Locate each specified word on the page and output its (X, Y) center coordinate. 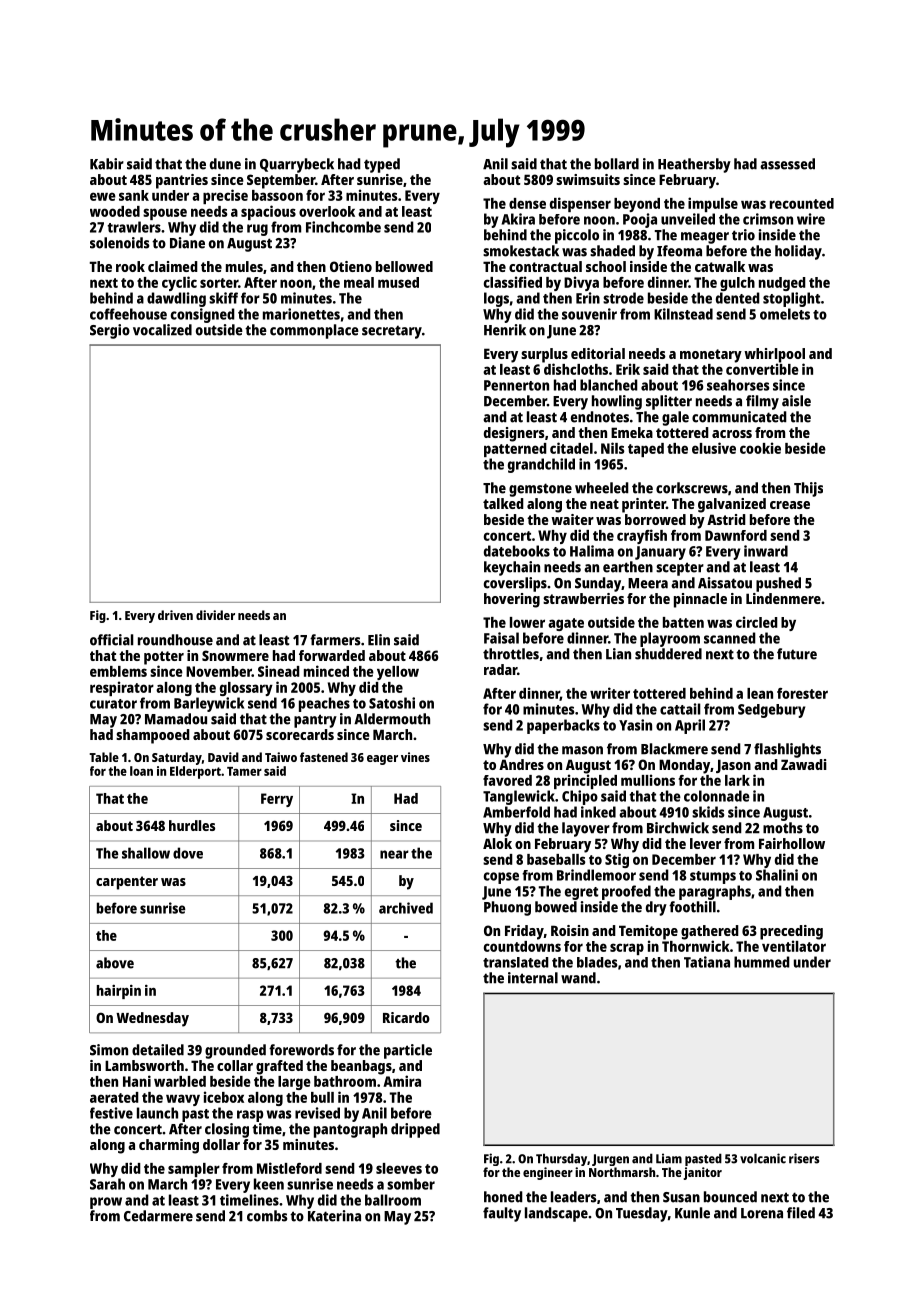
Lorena (762, 1213)
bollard (617, 164)
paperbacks (563, 726)
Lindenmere (783, 598)
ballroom (393, 1200)
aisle (796, 401)
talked (503, 503)
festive (111, 1113)
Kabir (107, 164)
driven (175, 615)
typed (382, 165)
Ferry (277, 800)
